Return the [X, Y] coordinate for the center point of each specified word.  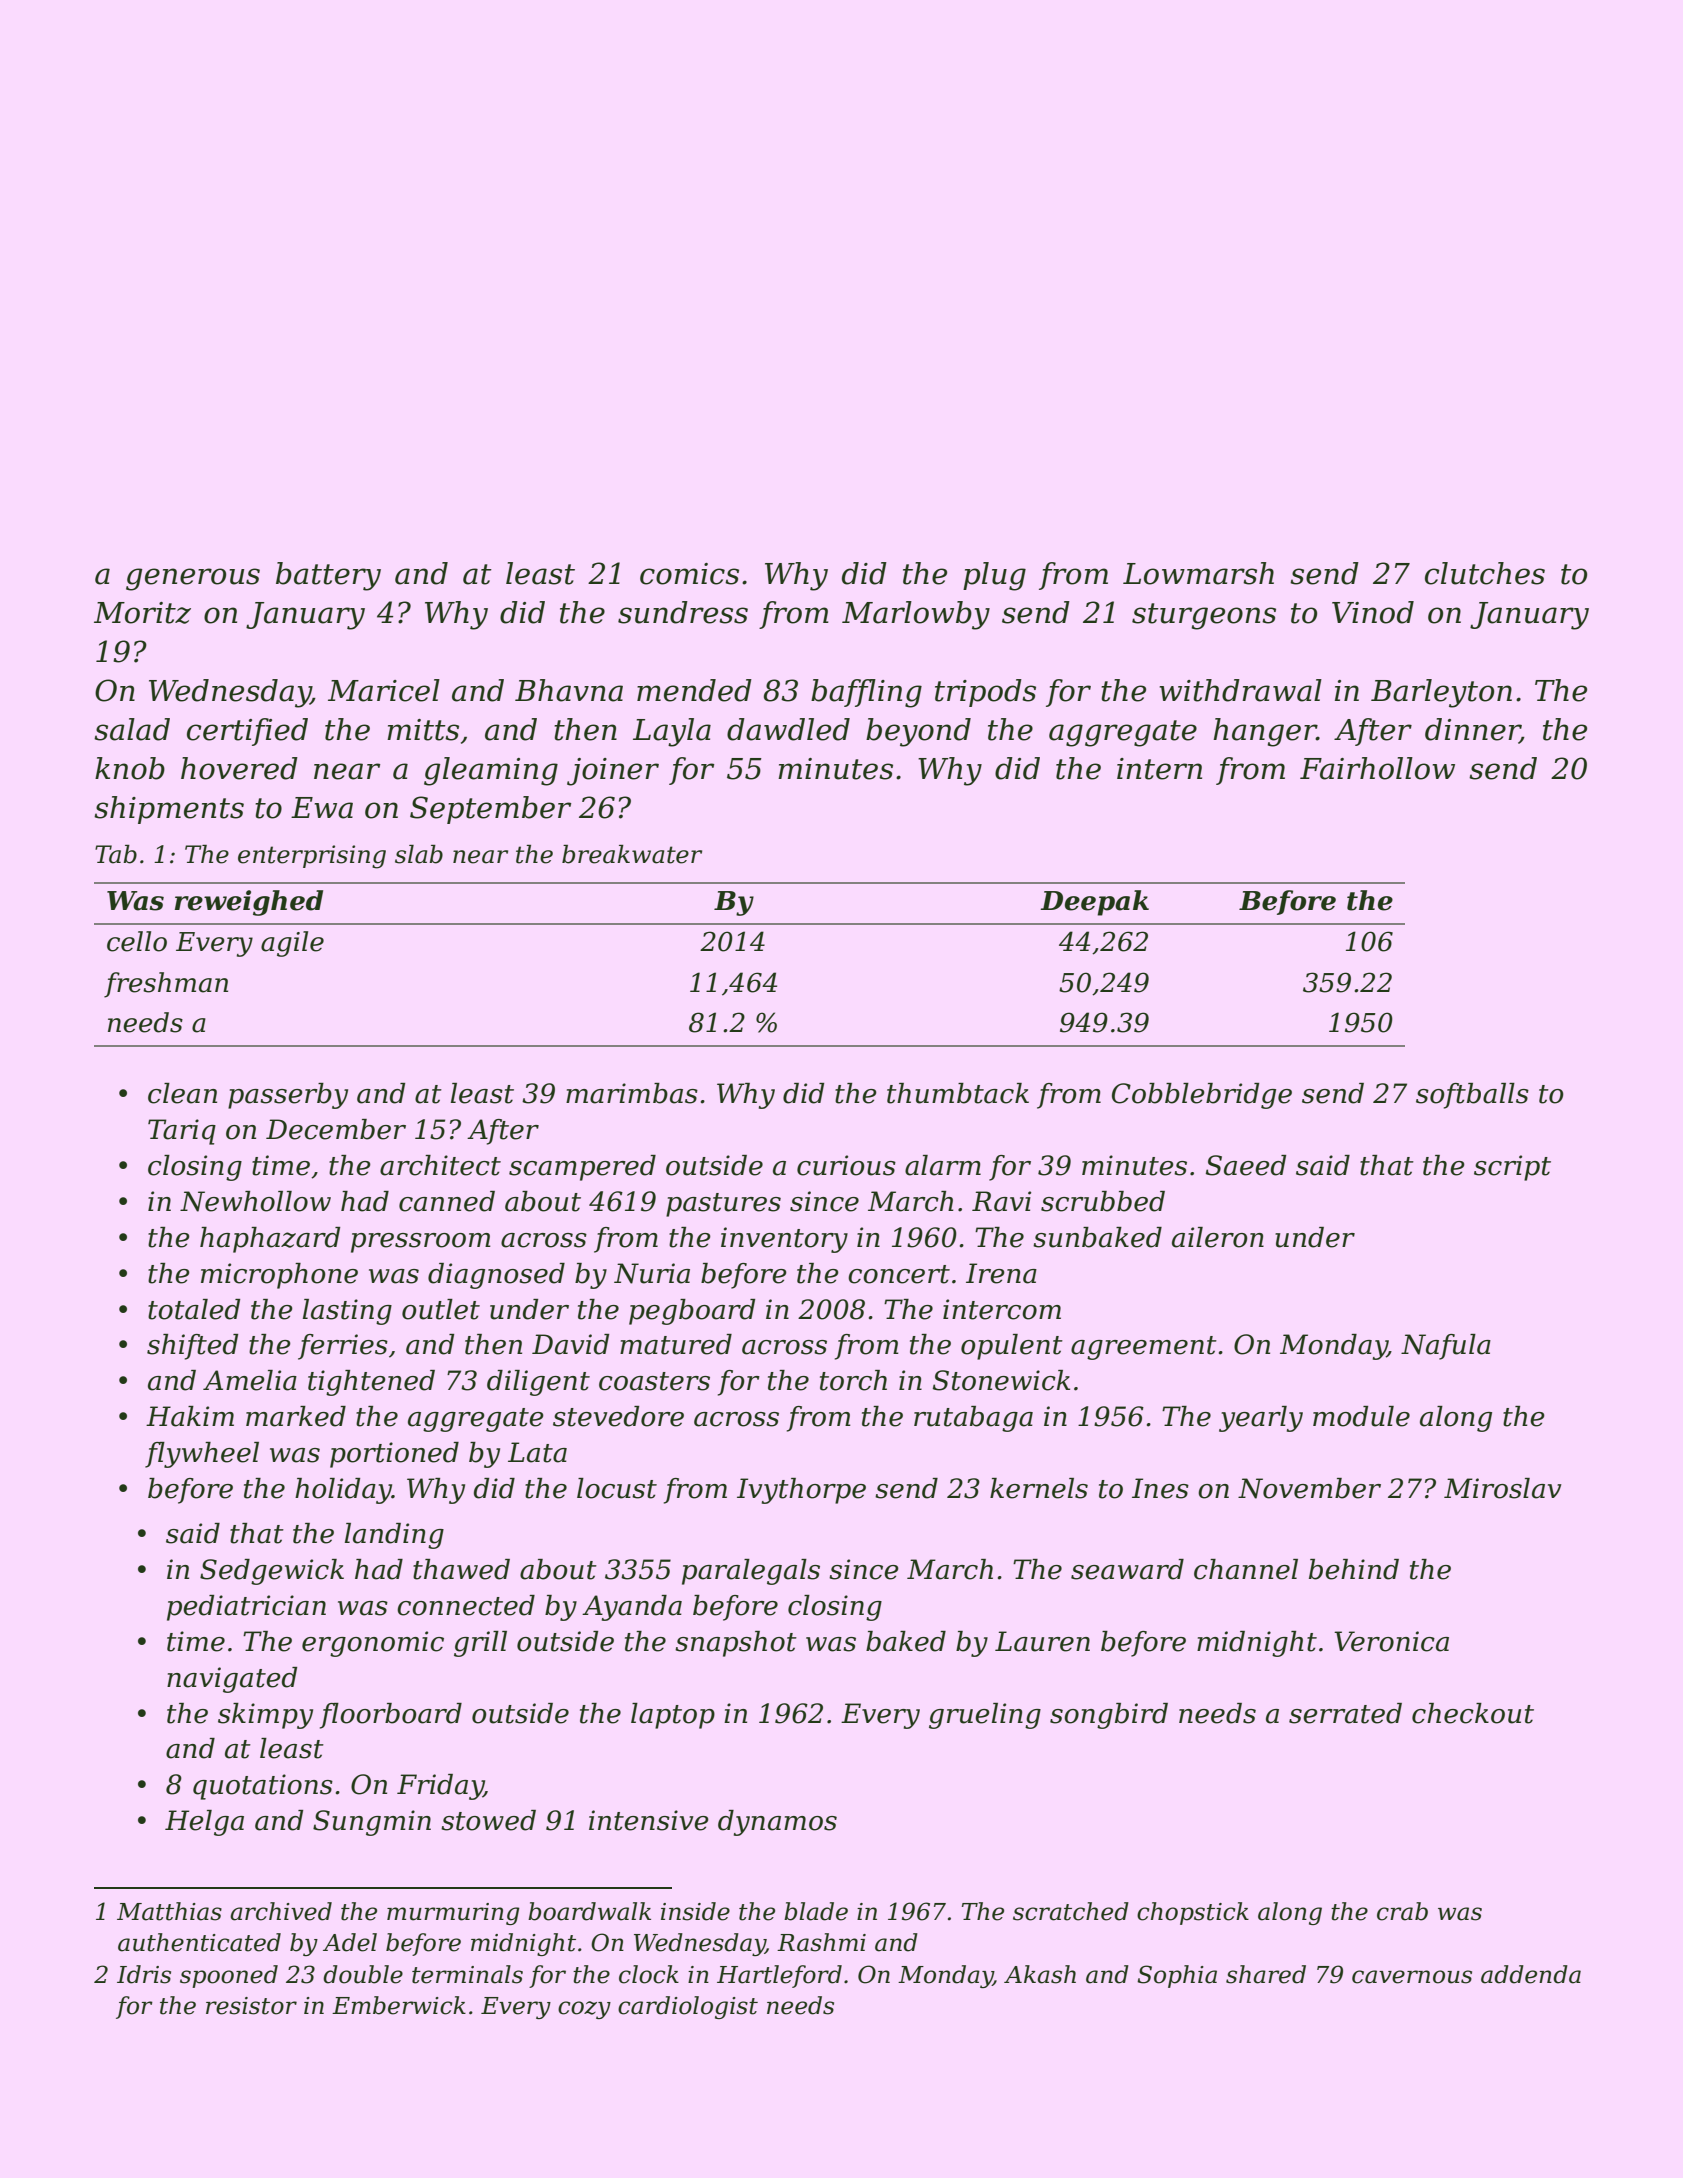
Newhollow [255, 1201]
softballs [1472, 1096]
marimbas [632, 1093]
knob [130, 768]
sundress [683, 612]
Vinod [1373, 612]
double [363, 1974]
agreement [1144, 1348]
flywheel [202, 1455]
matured [676, 1344]
